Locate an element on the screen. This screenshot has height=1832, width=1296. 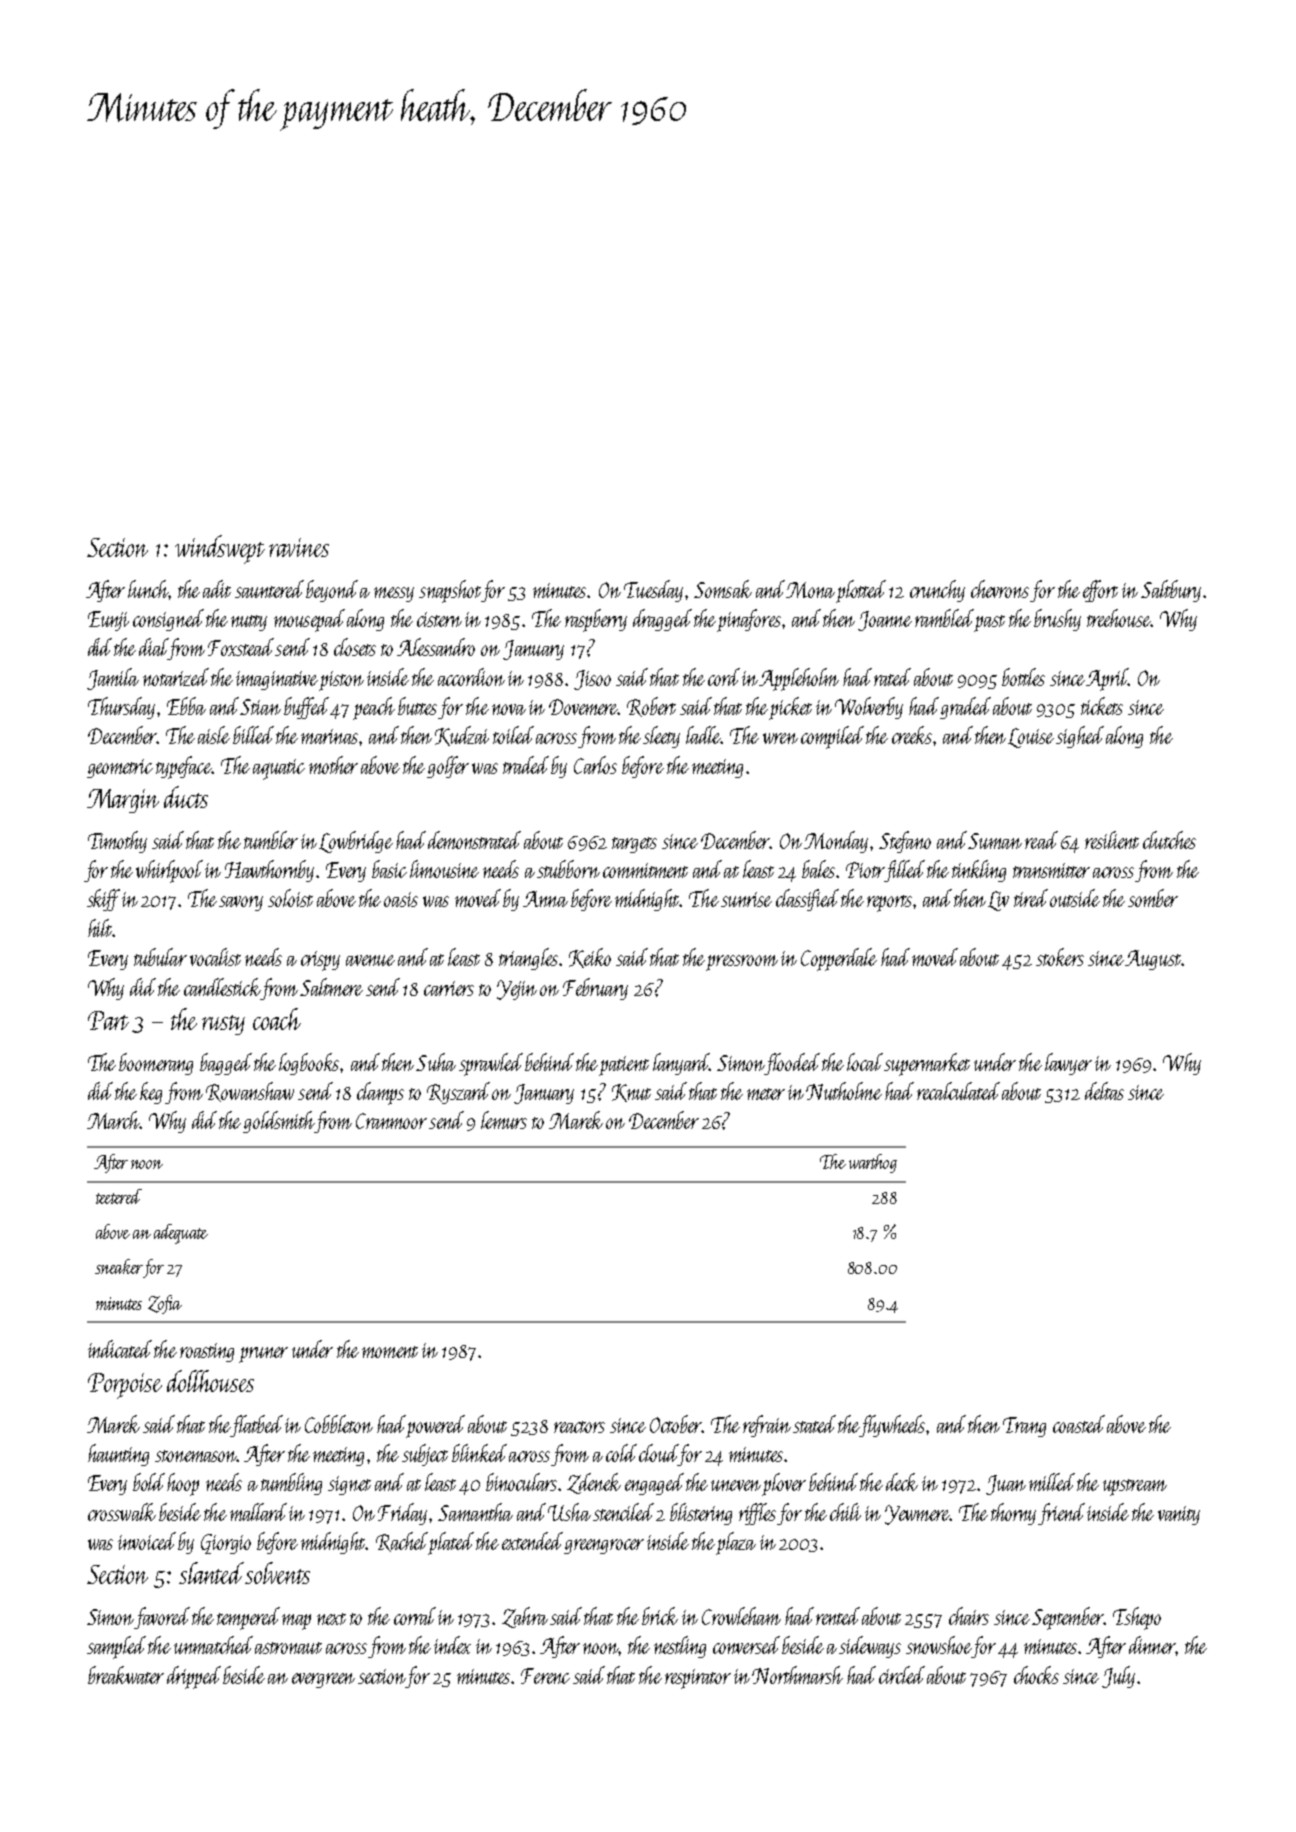
deltas is located at coordinates (1104, 1091).
